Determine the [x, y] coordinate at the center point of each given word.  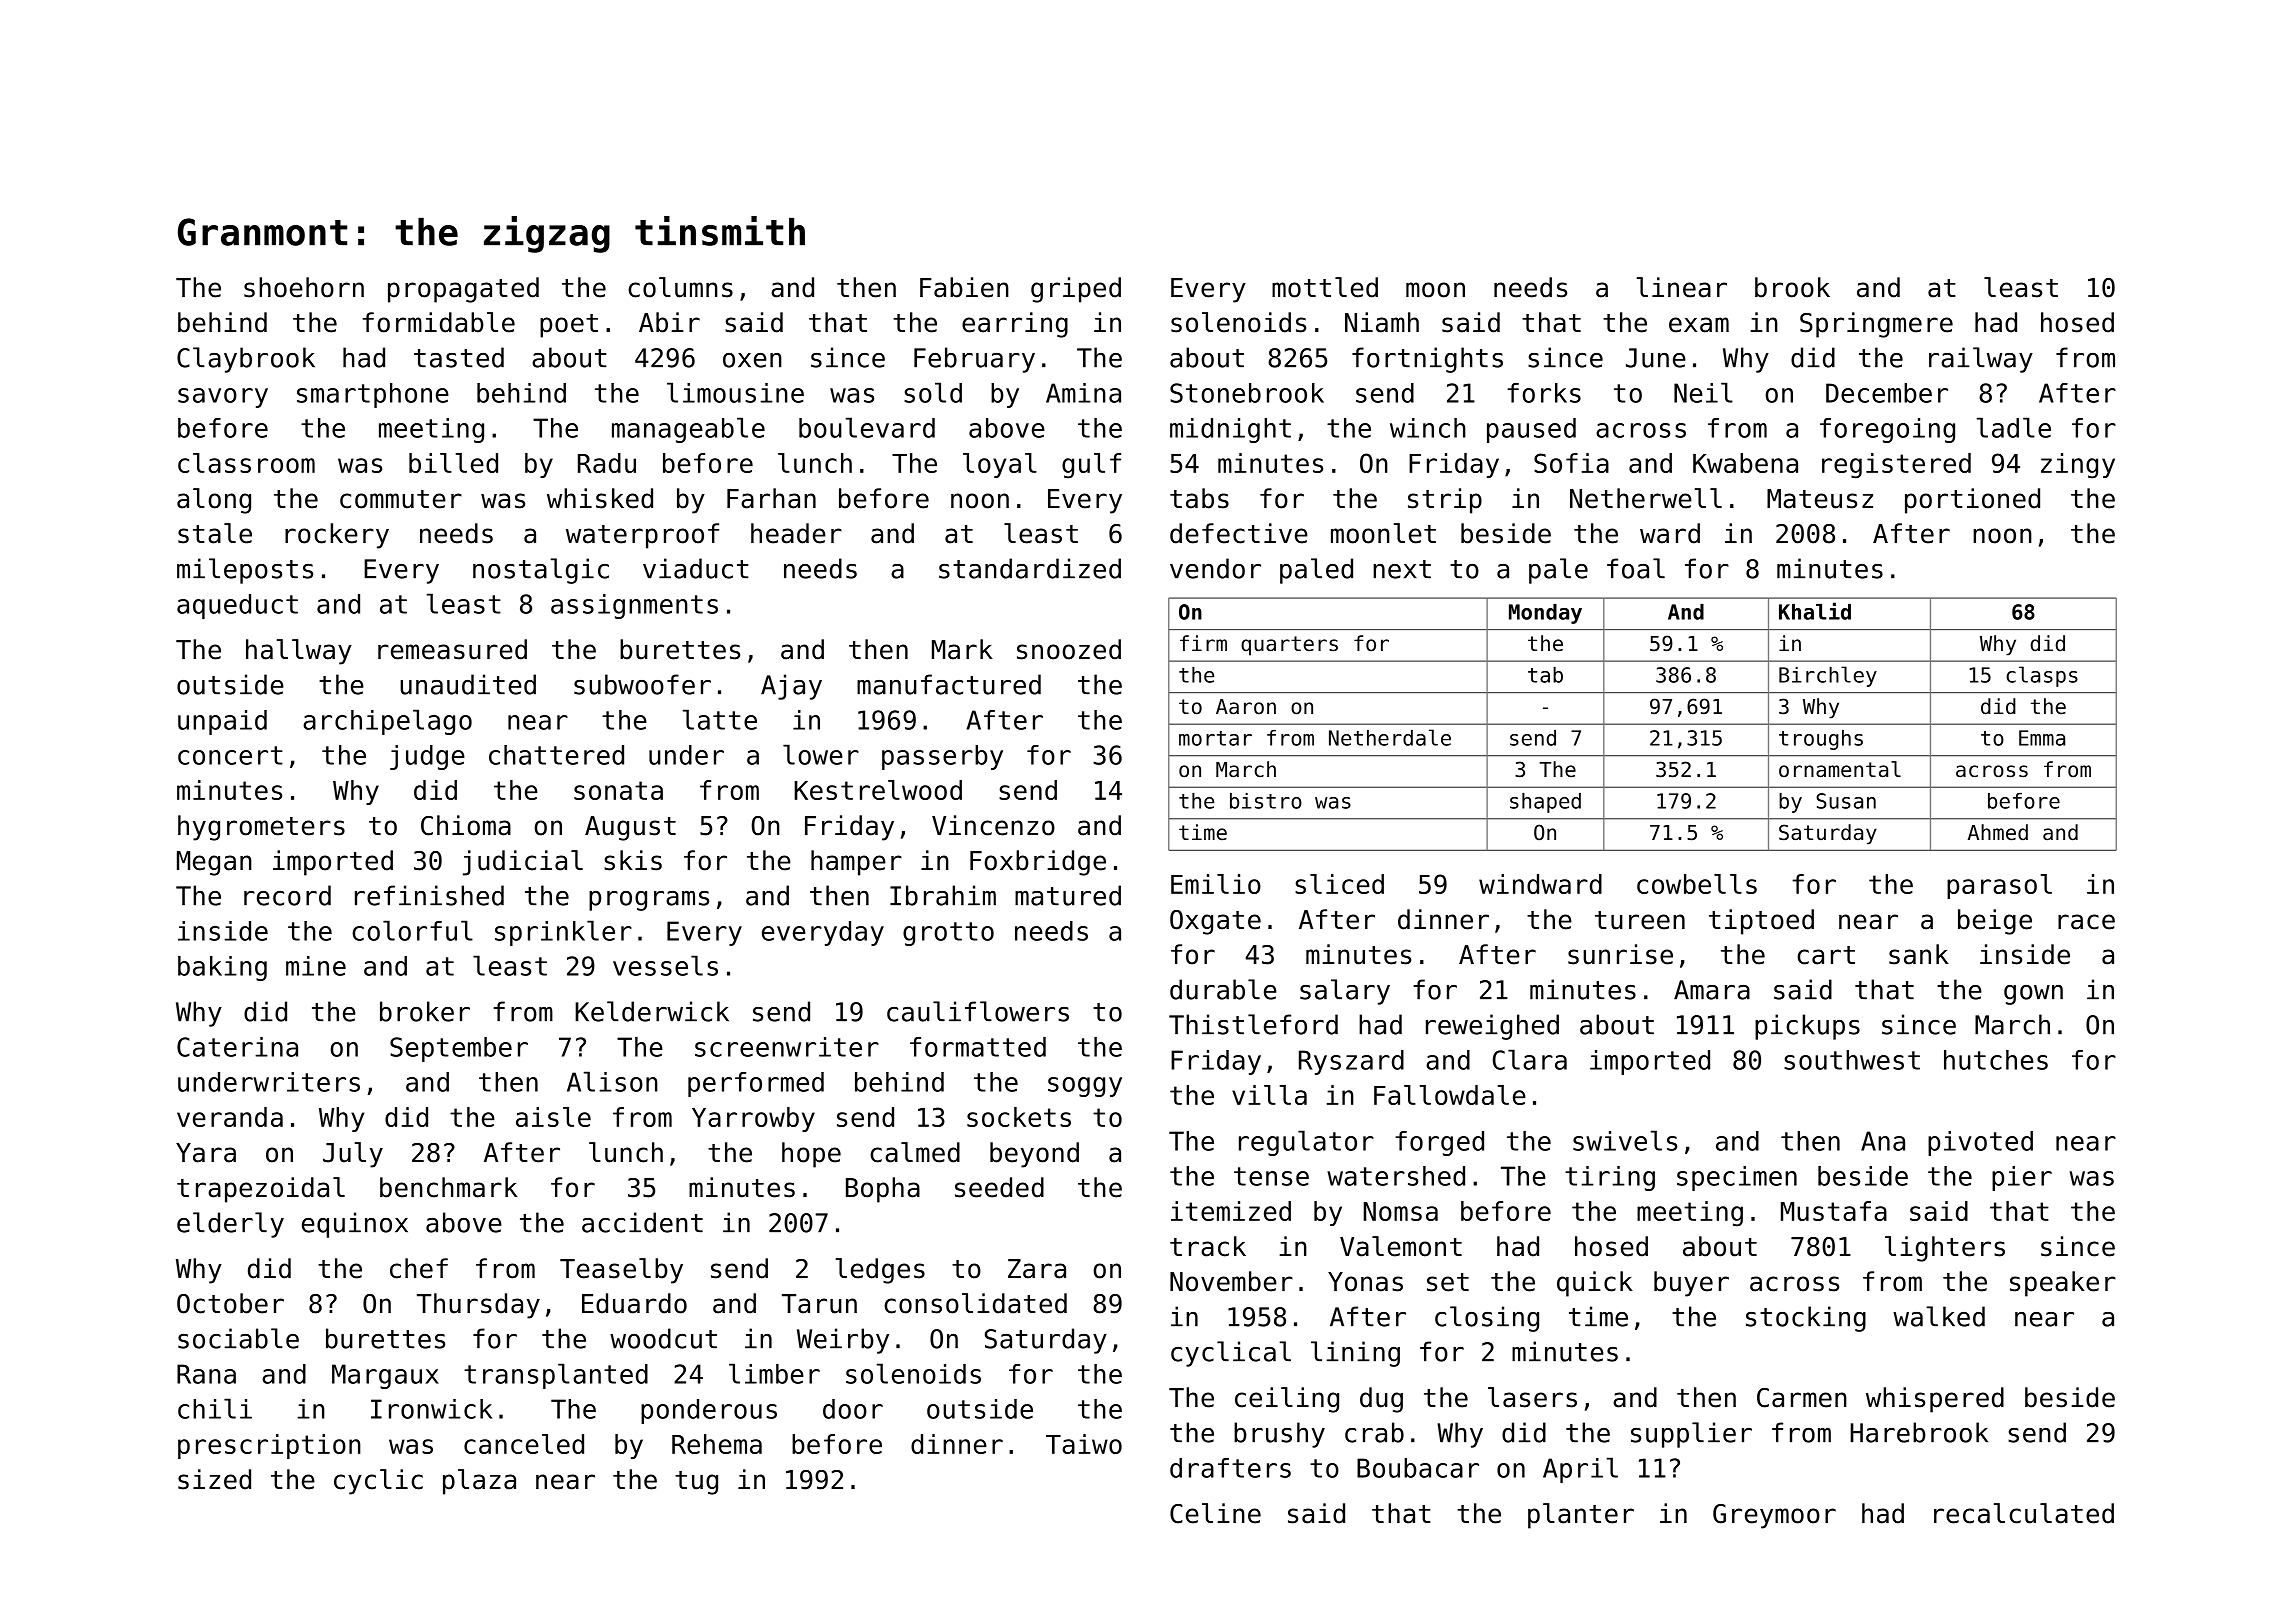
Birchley [1828, 676]
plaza [479, 1482]
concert [230, 755]
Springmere [1876, 325]
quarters [1289, 646]
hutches [1996, 1060]
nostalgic [541, 571]
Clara [1530, 1059]
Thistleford [1253, 1024]
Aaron [1246, 707]
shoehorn [304, 287]
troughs [1821, 740]
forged [1439, 1143]
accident [642, 1222]
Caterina [237, 1047]
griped [1076, 290]
